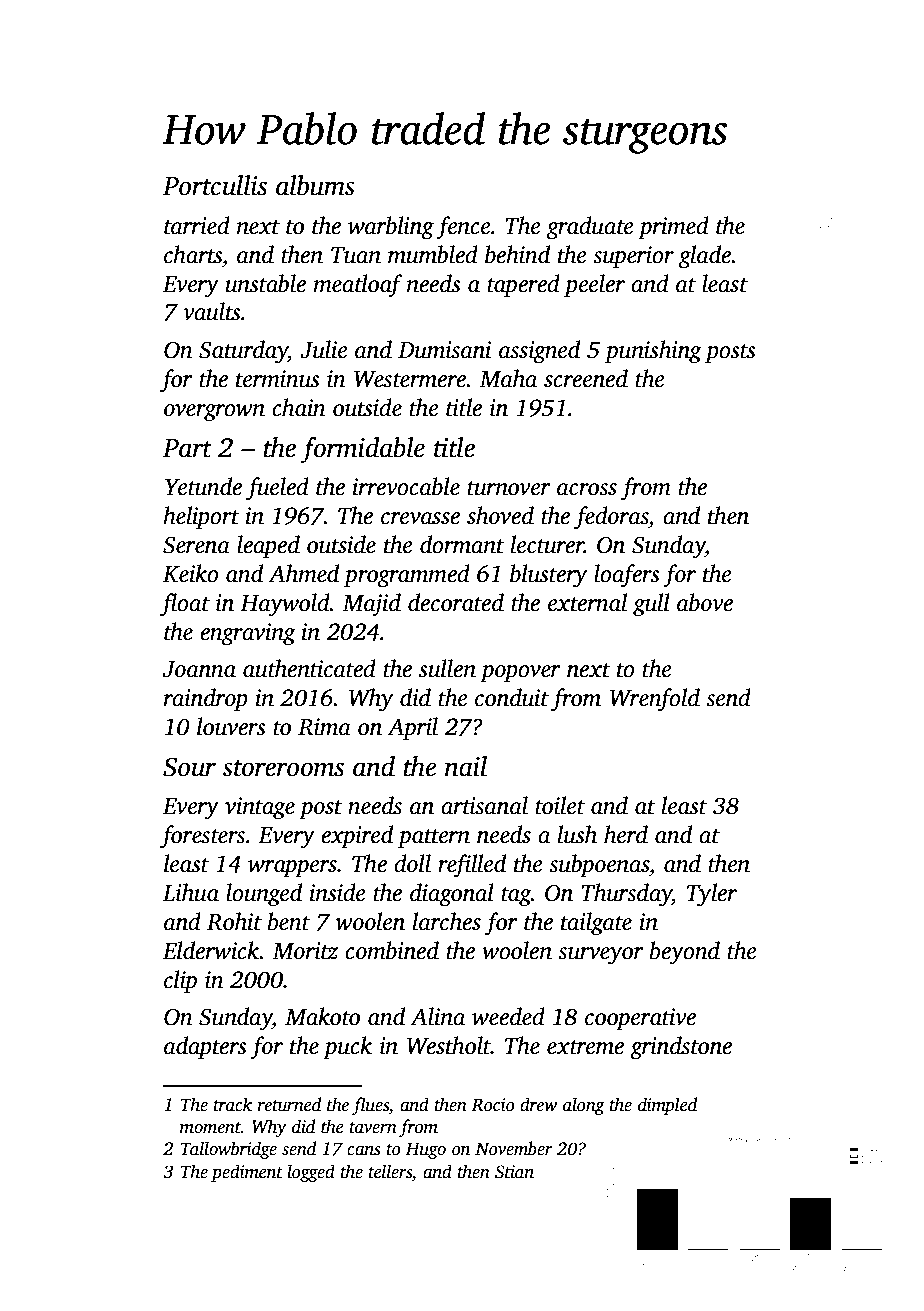  What do you see at coordinates (523, 285) in the screenshot?
I see `tapered` at bounding box center [523, 285].
